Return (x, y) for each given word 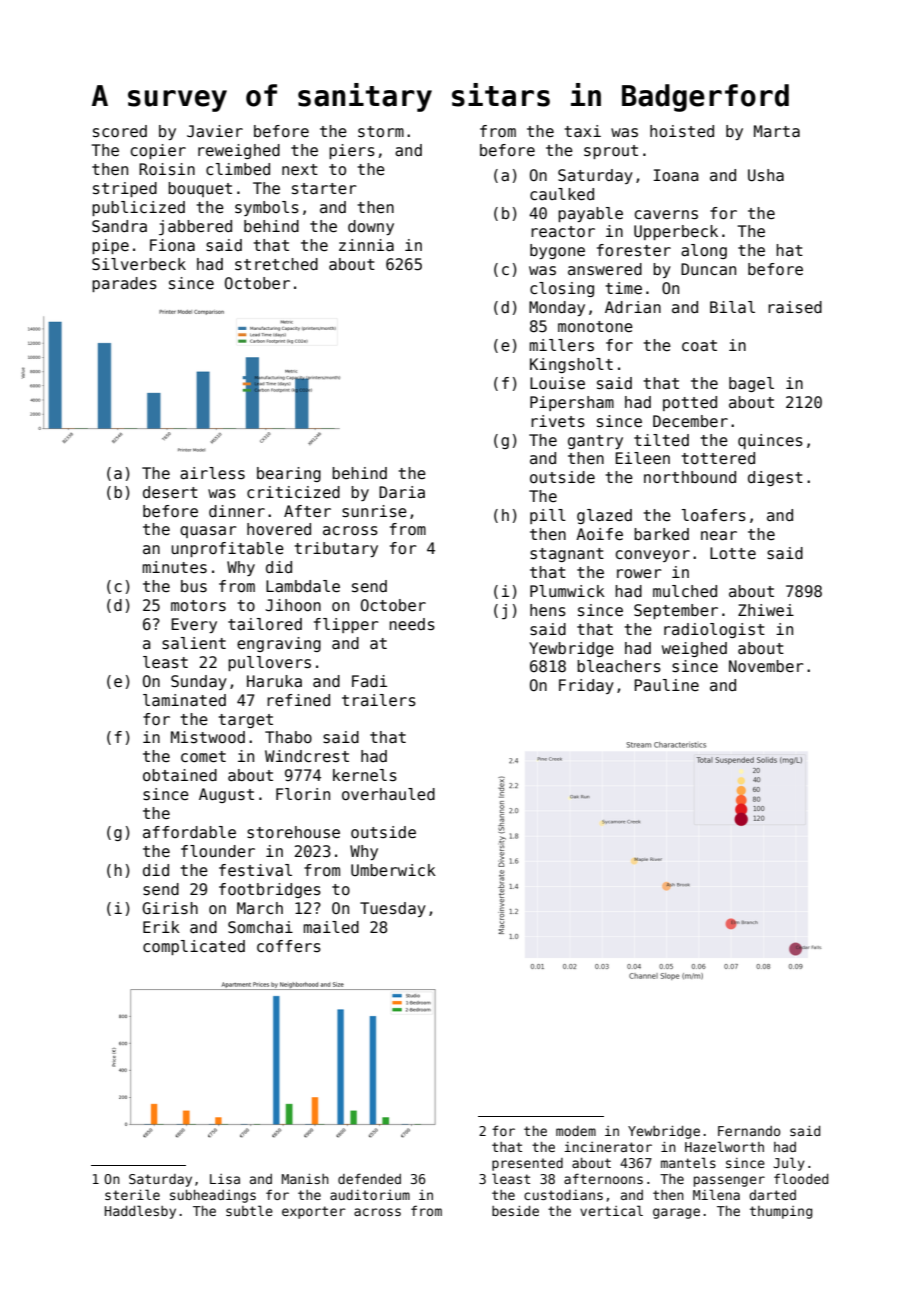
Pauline (666, 685)
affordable (189, 832)
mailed (331, 927)
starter (324, 188)
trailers (379, 700)
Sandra (119, 226)
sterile (132, 1194)
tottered (718, 458)
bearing (289, 474)
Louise (557, 383)
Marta (777, 131)
